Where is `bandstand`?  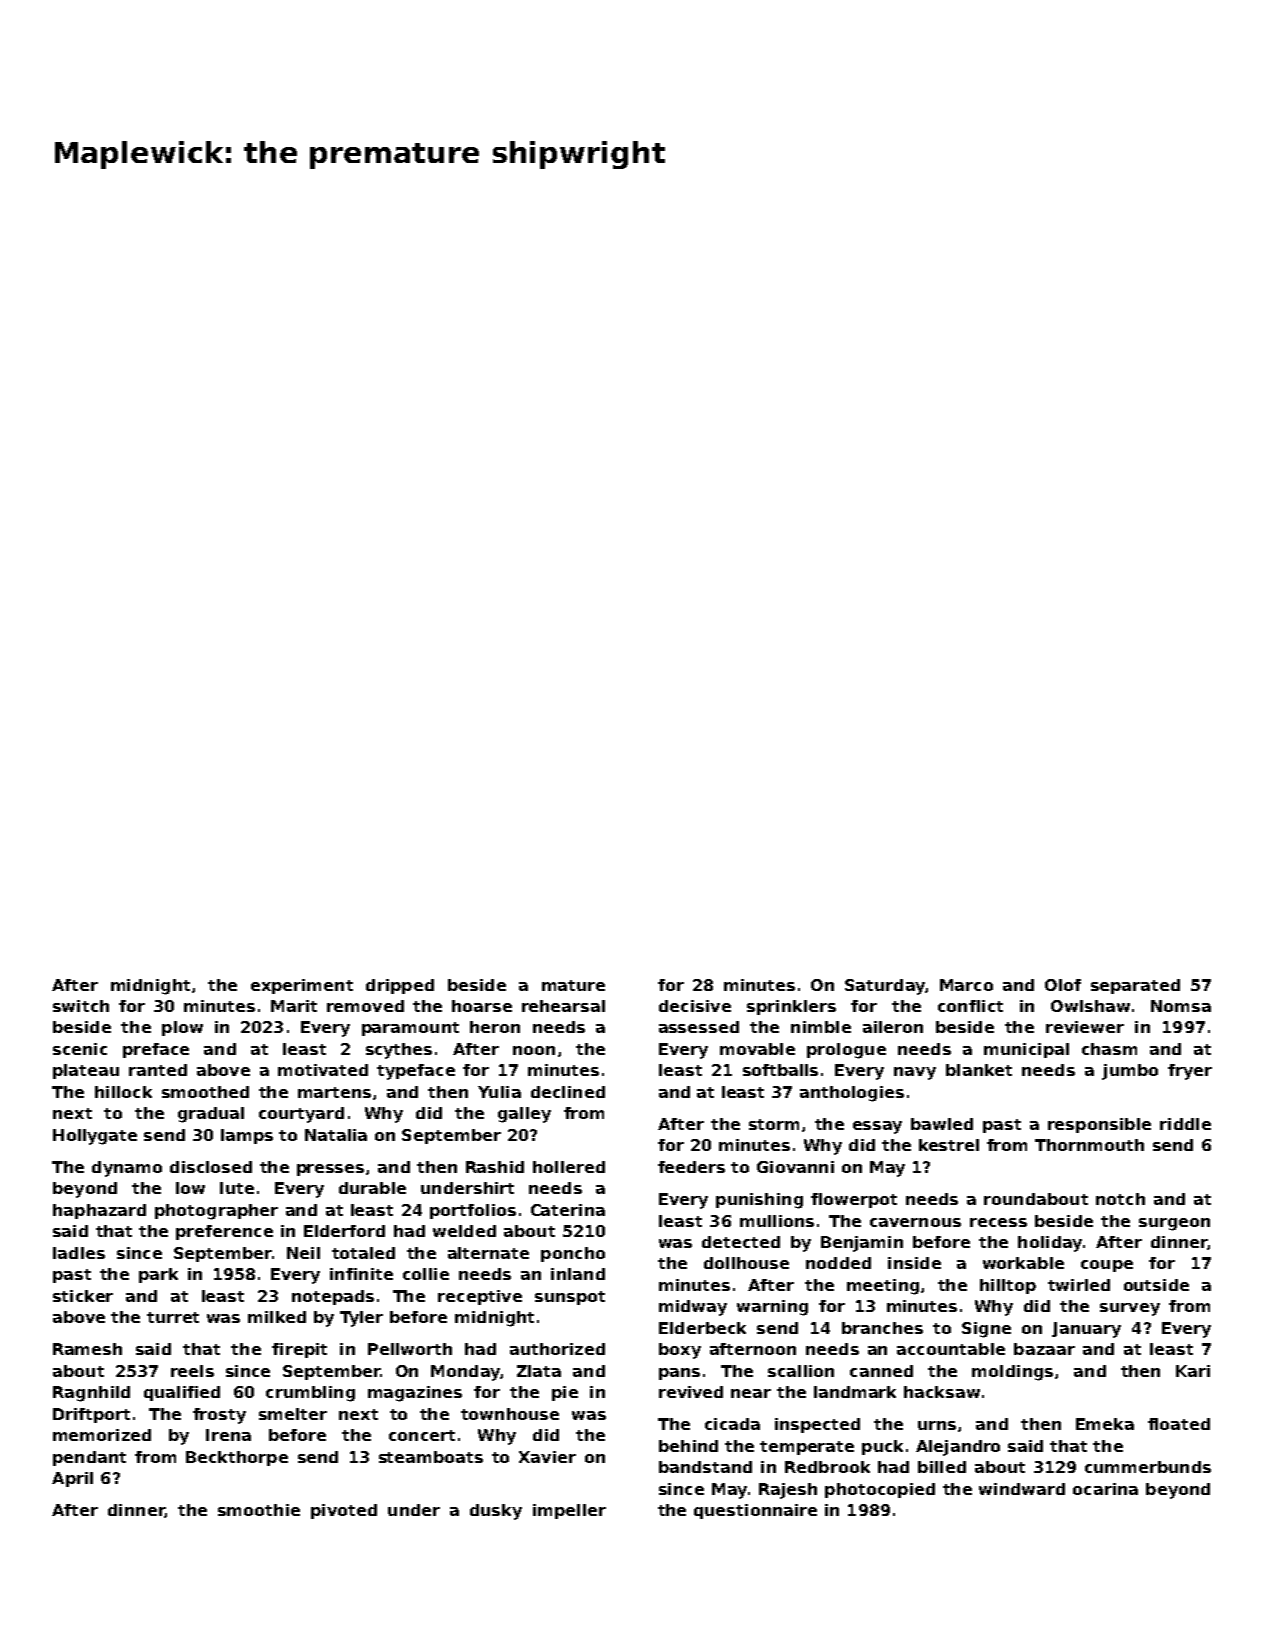
bandstand is located at coordinates (705, 1467).
